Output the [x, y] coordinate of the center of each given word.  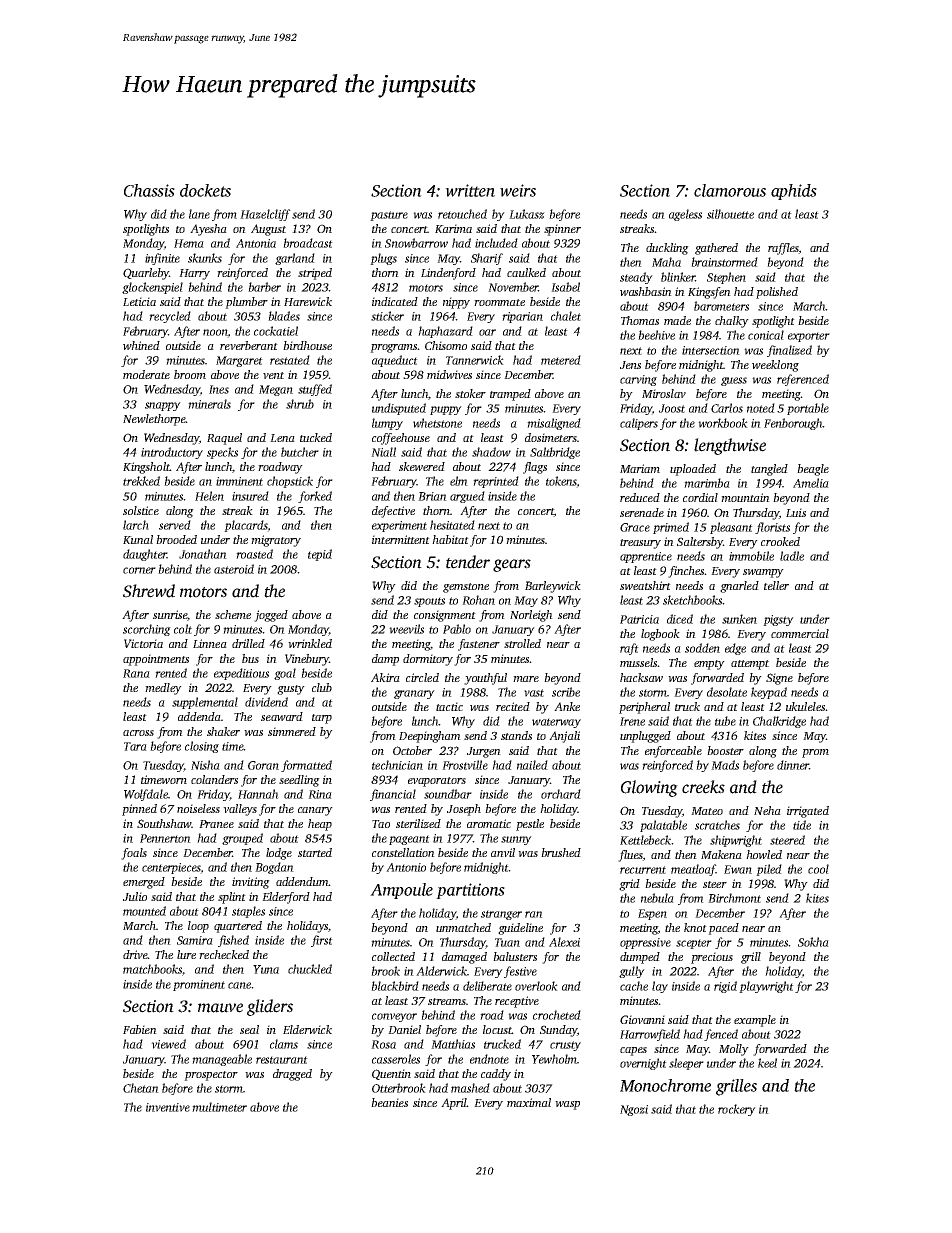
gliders [270, 1007]
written [470, 190]
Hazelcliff [265, 215]
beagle [813, 470]
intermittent [401, 539]
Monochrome [665, 1085]
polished [777, 293]
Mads [725, 765]
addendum [302, 881]
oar [487, 332]
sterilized [418, 824]
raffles [783, 249]
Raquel [224, 439]
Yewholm [554, 1059]
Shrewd [149, 591]
